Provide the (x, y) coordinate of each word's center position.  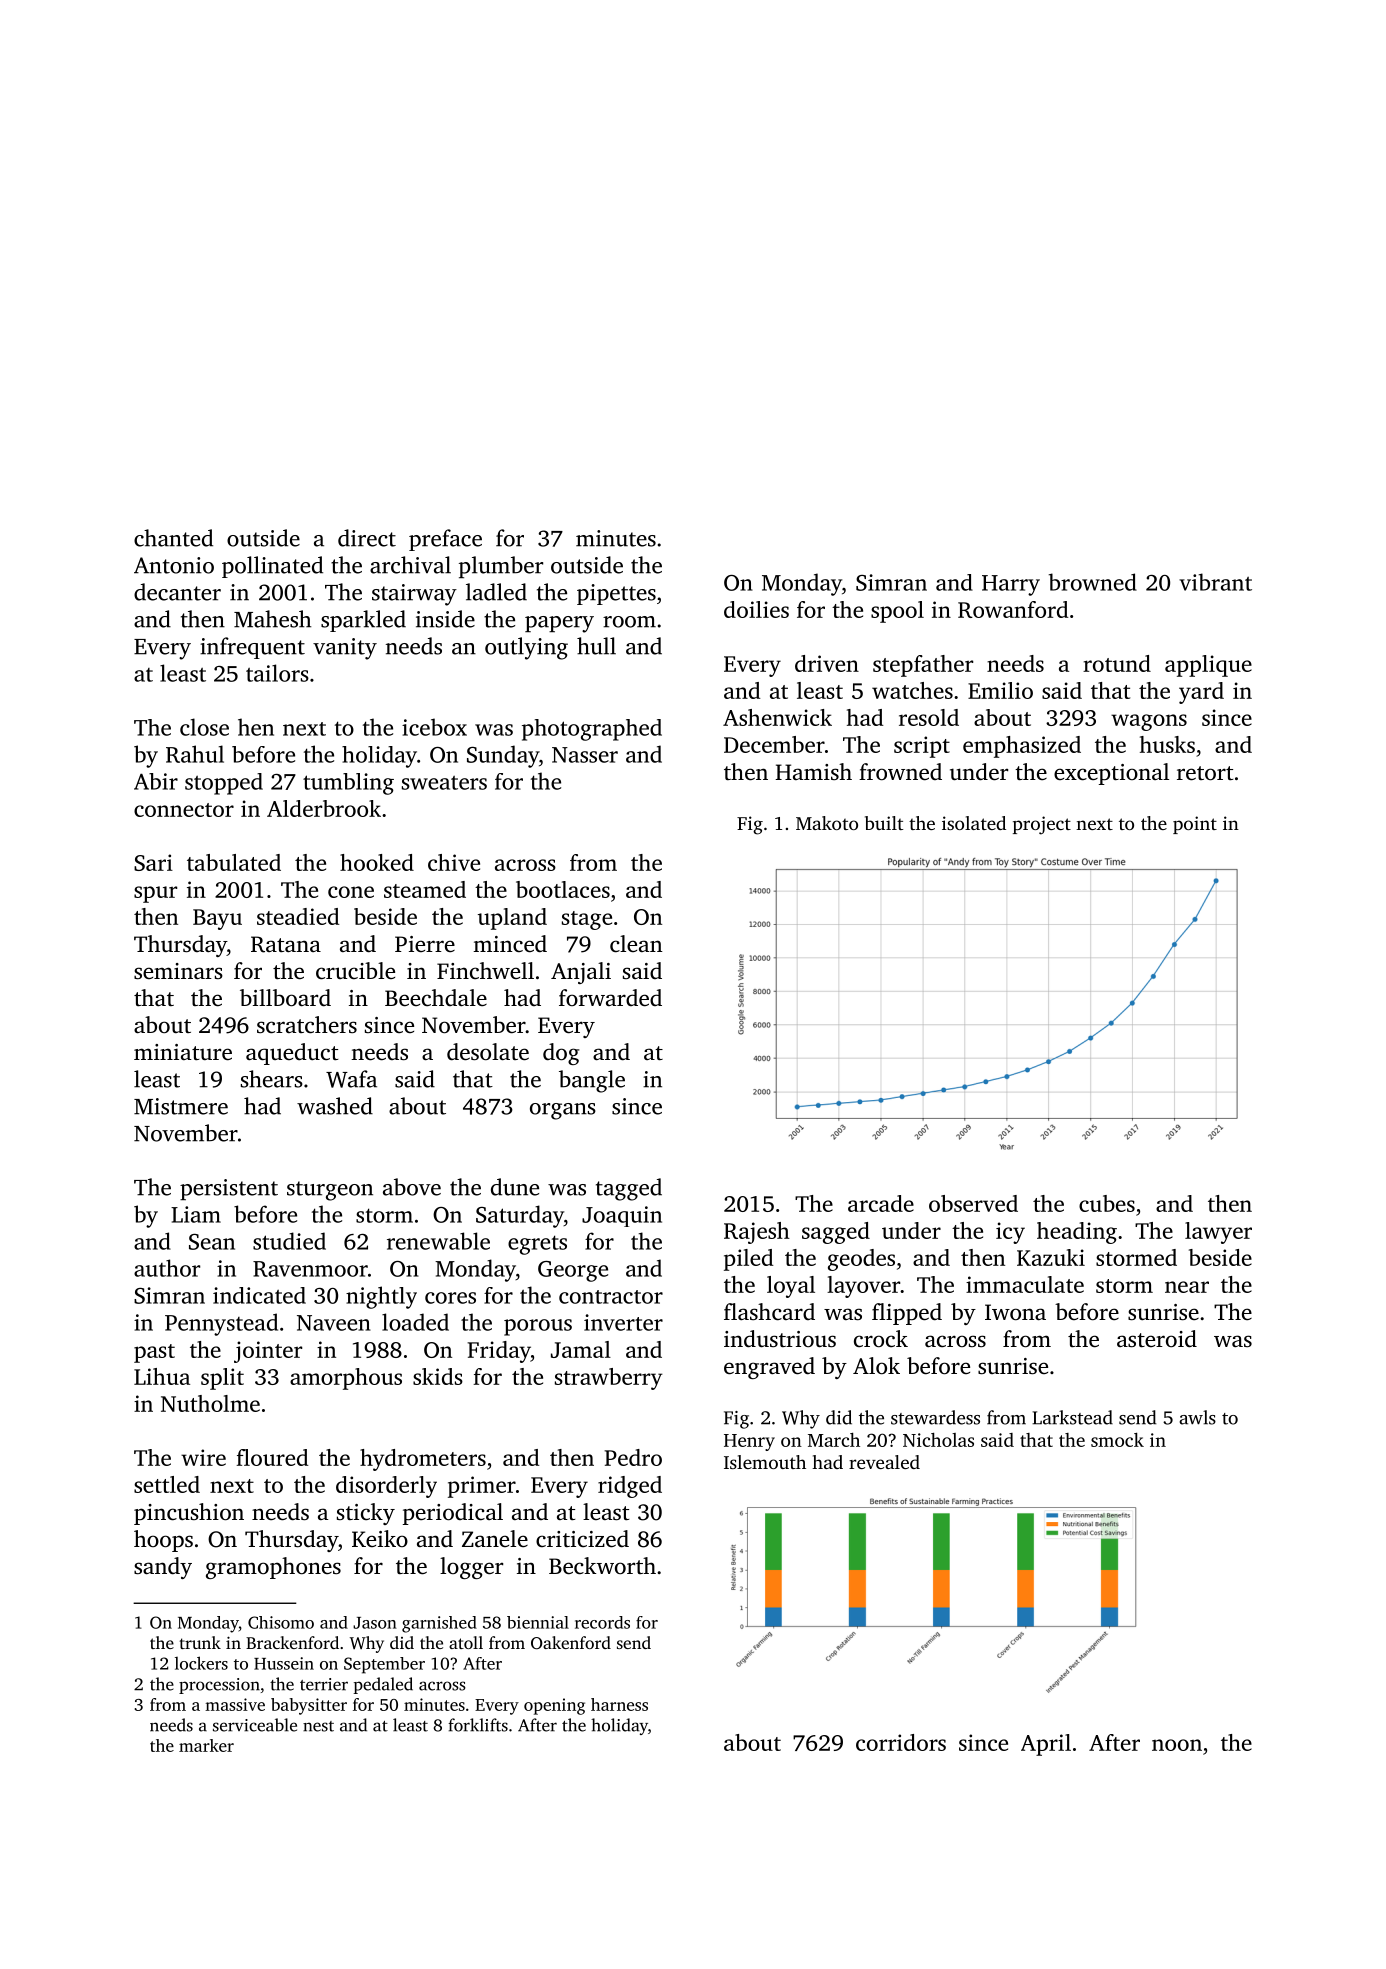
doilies (756, 609)
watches (912, 690)
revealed (884, 1462)
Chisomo (281, 1622)
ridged (630, 1487)
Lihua (162, 1376)
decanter (177, 592)
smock (1117, 1440)
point (1195, 825)
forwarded (610, 998)
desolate (488, 1052)
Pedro (633, 1457)
